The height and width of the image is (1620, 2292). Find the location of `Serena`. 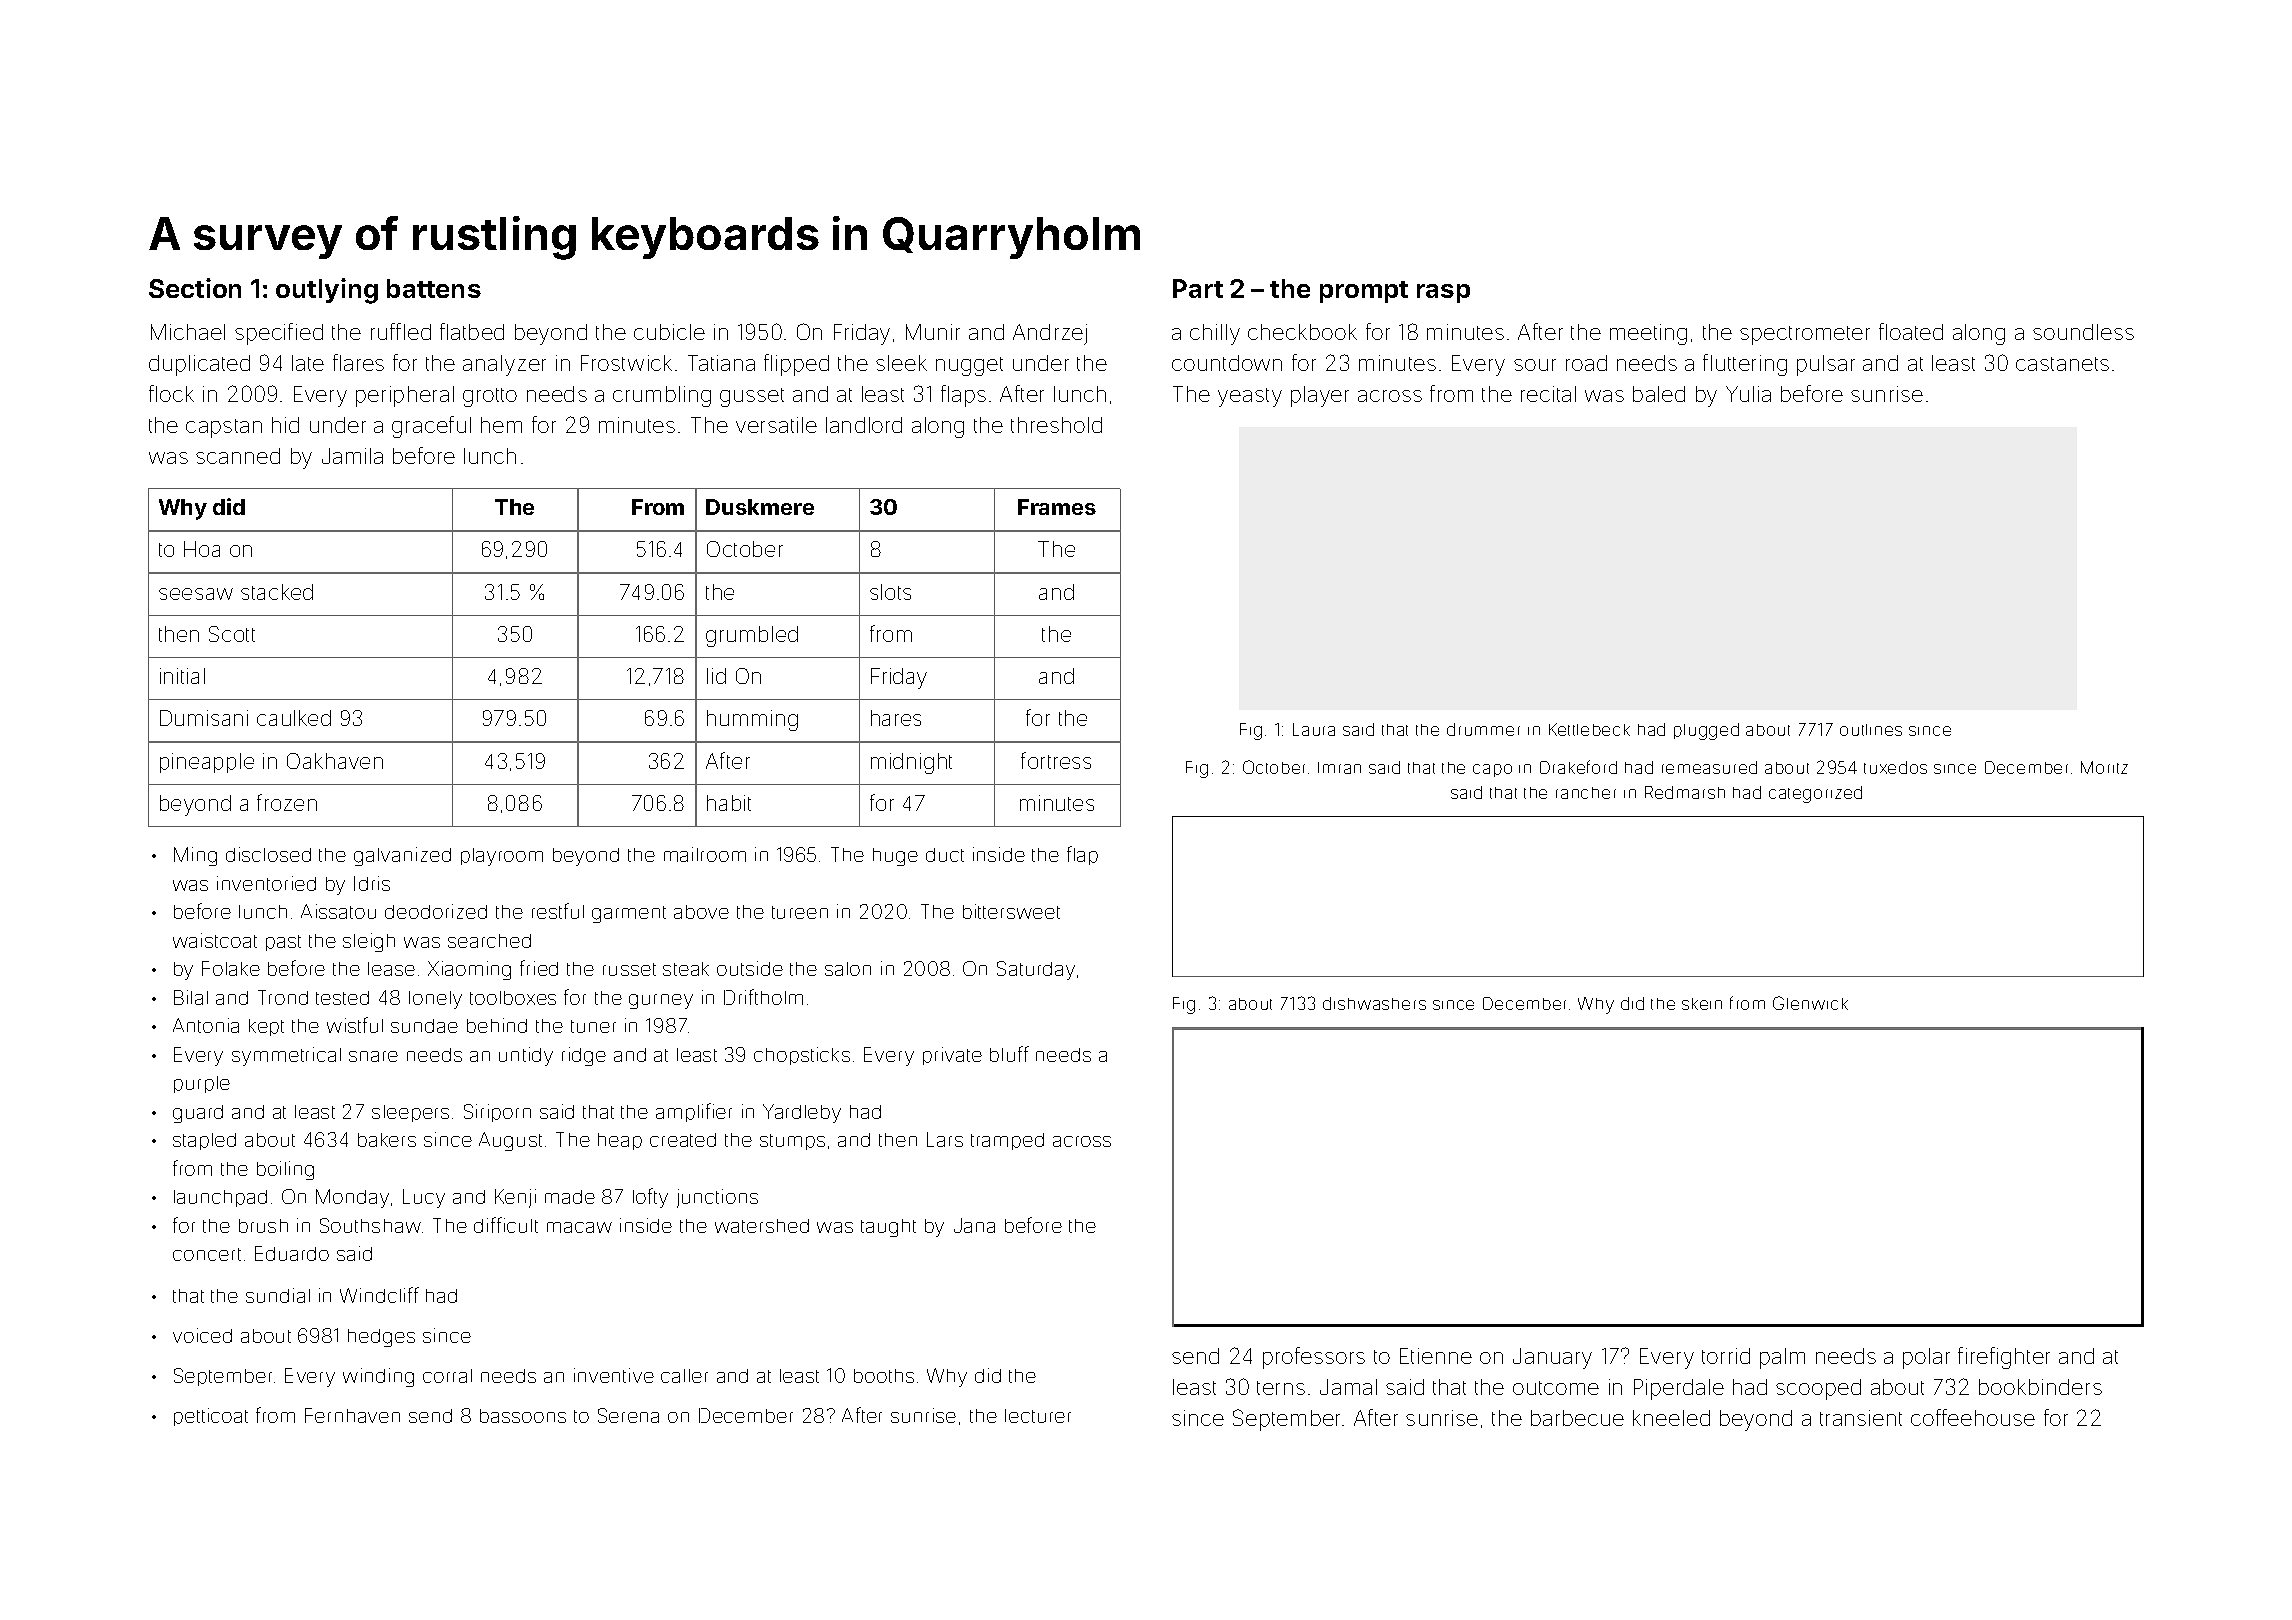

Serena is located at coordinates (628, 1415).
